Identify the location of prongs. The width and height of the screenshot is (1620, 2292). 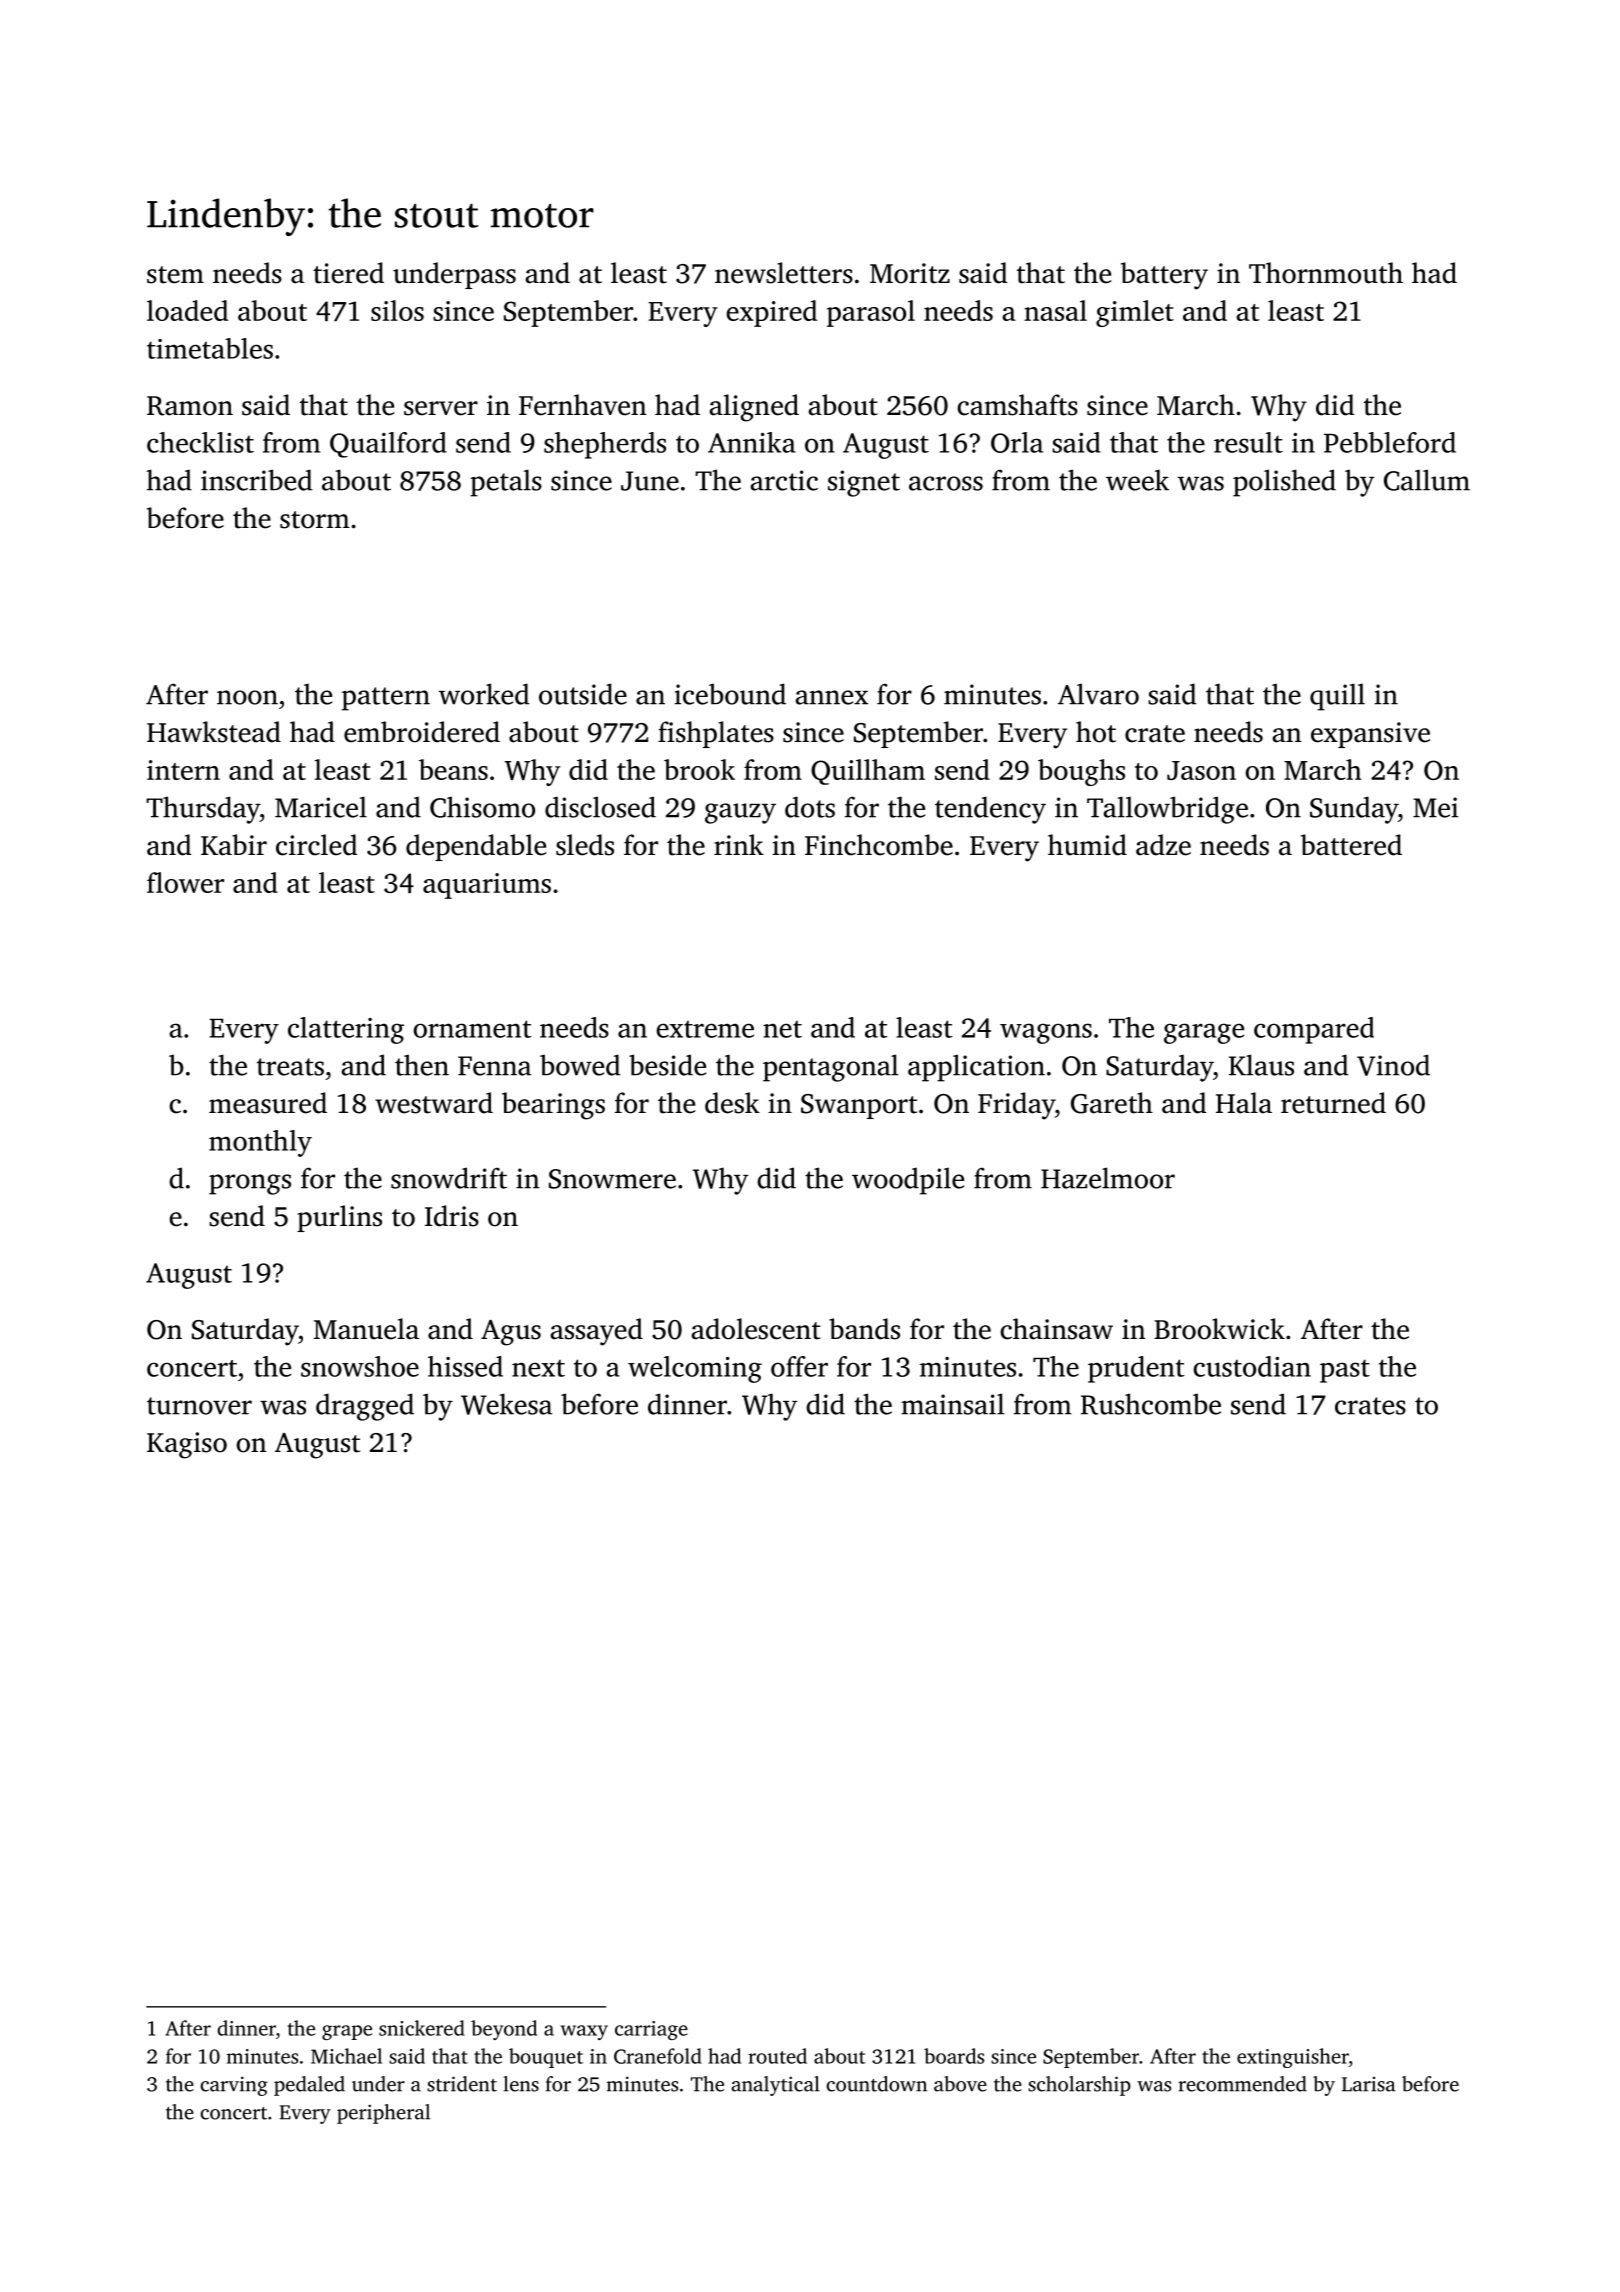
(250, 1184).
